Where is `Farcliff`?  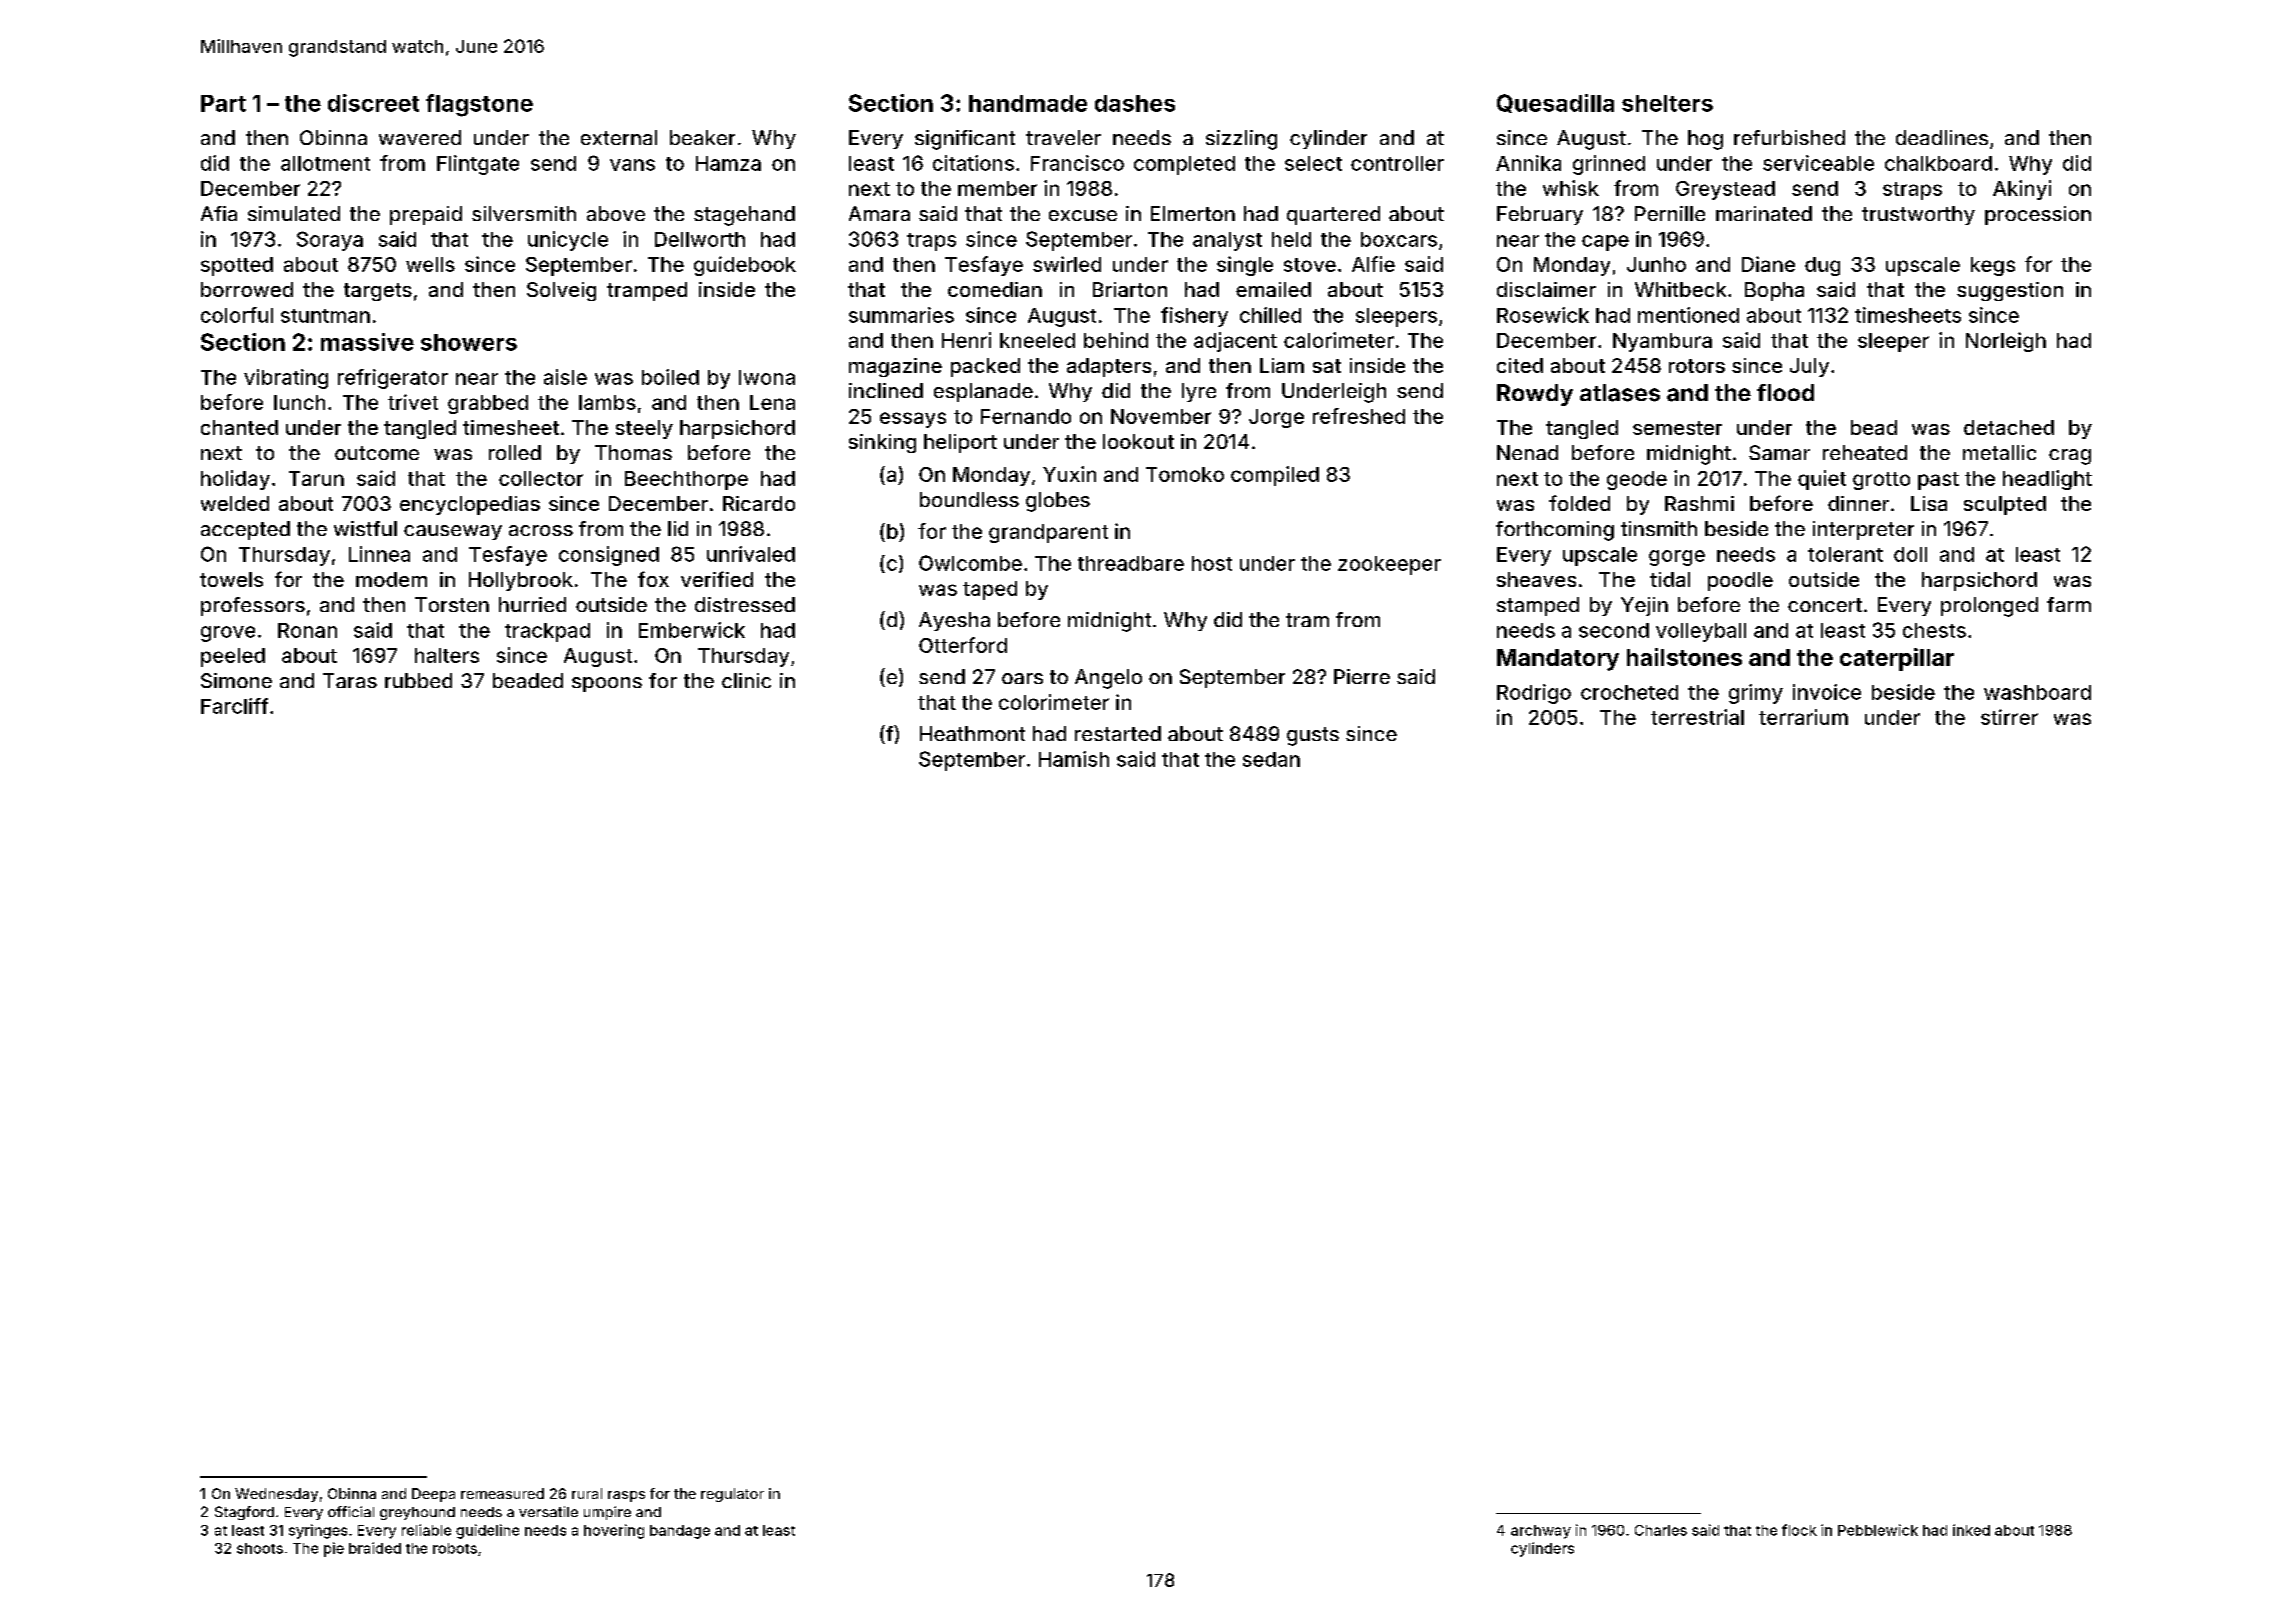 Farcliff is located at coordinates (234, 706).
